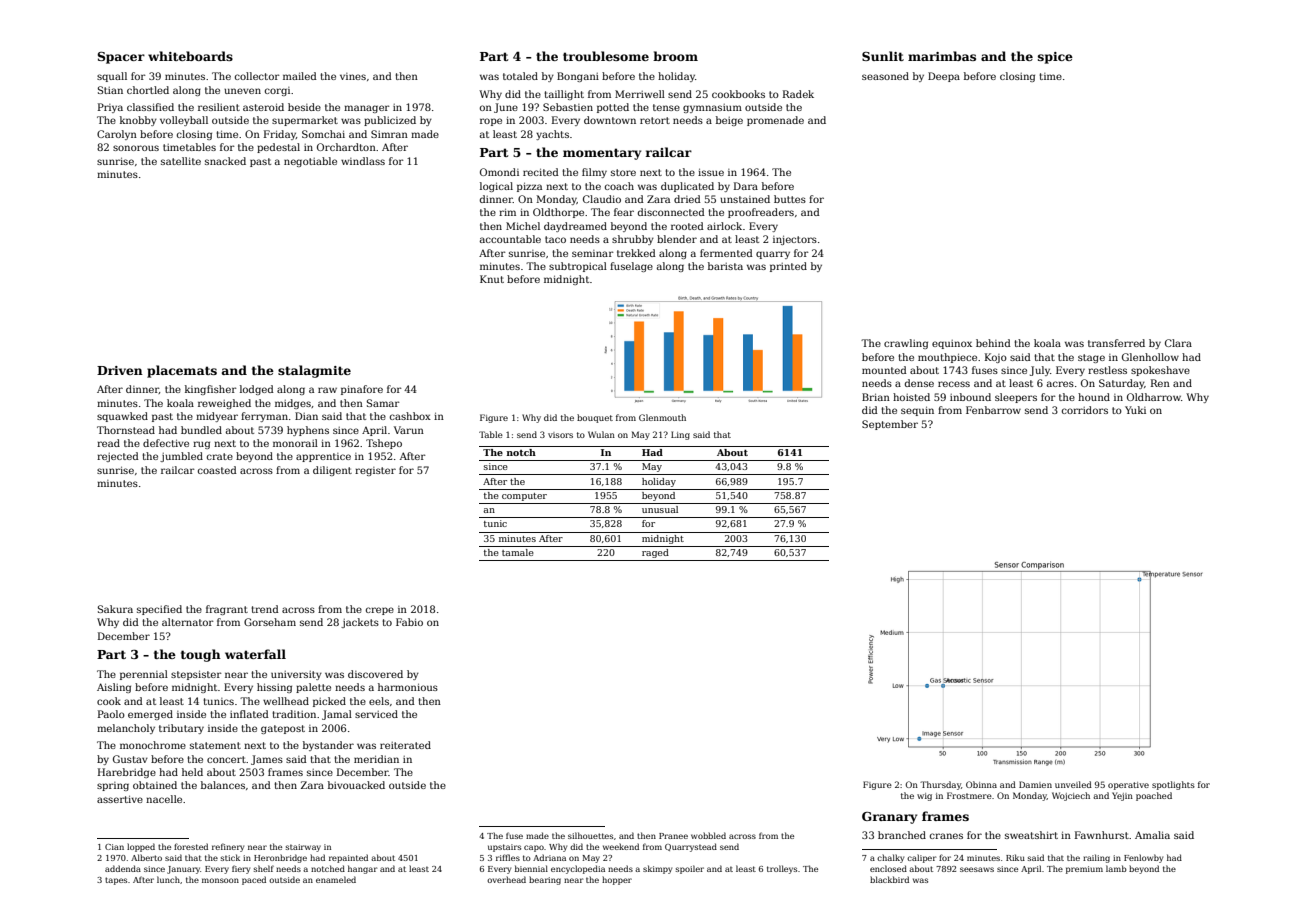 This screenshot has width=1308, height=924. I want to click on Cian, so click(114, 847).
